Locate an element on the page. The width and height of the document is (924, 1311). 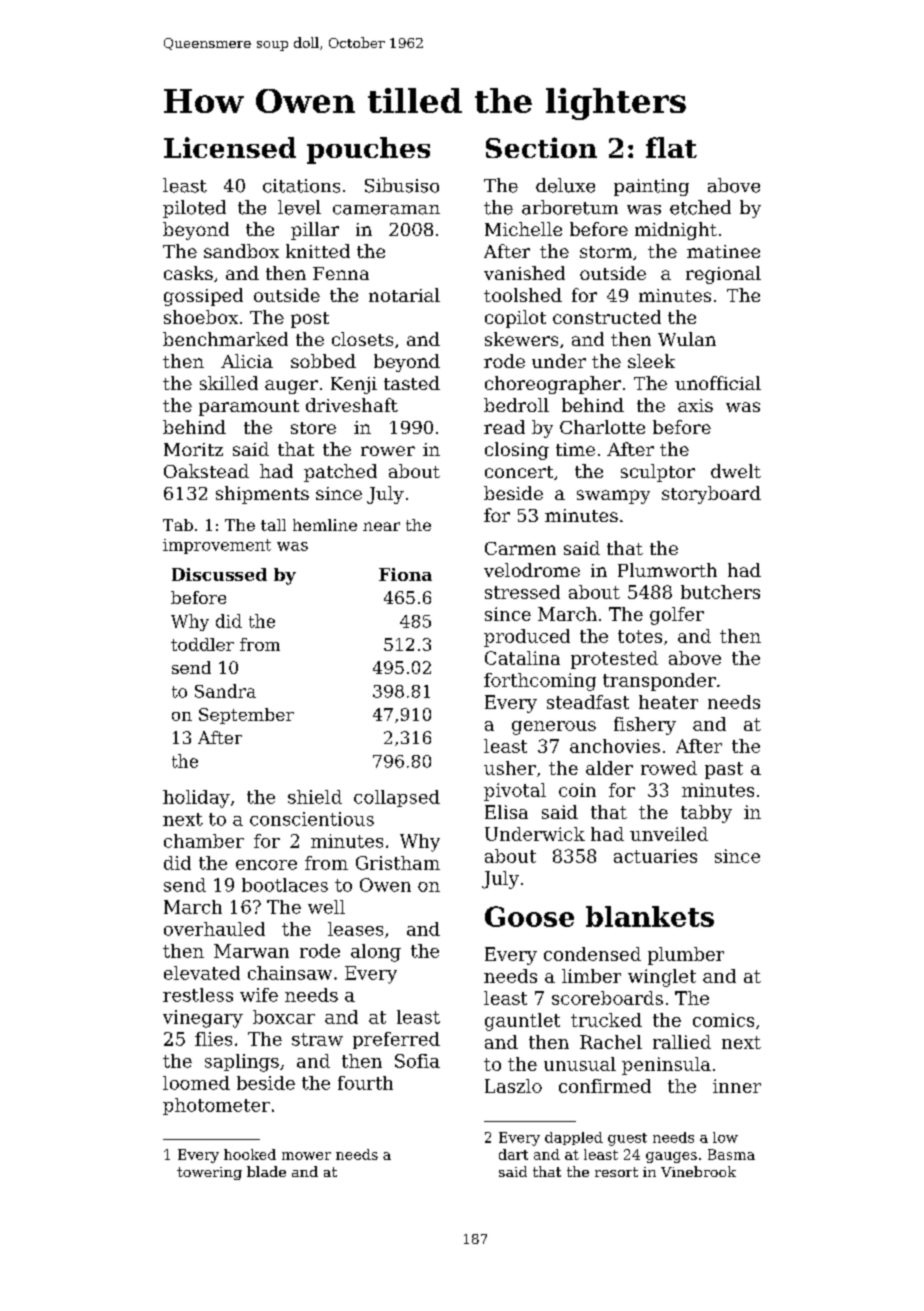
plumber is located at coordinates (686, 956).
